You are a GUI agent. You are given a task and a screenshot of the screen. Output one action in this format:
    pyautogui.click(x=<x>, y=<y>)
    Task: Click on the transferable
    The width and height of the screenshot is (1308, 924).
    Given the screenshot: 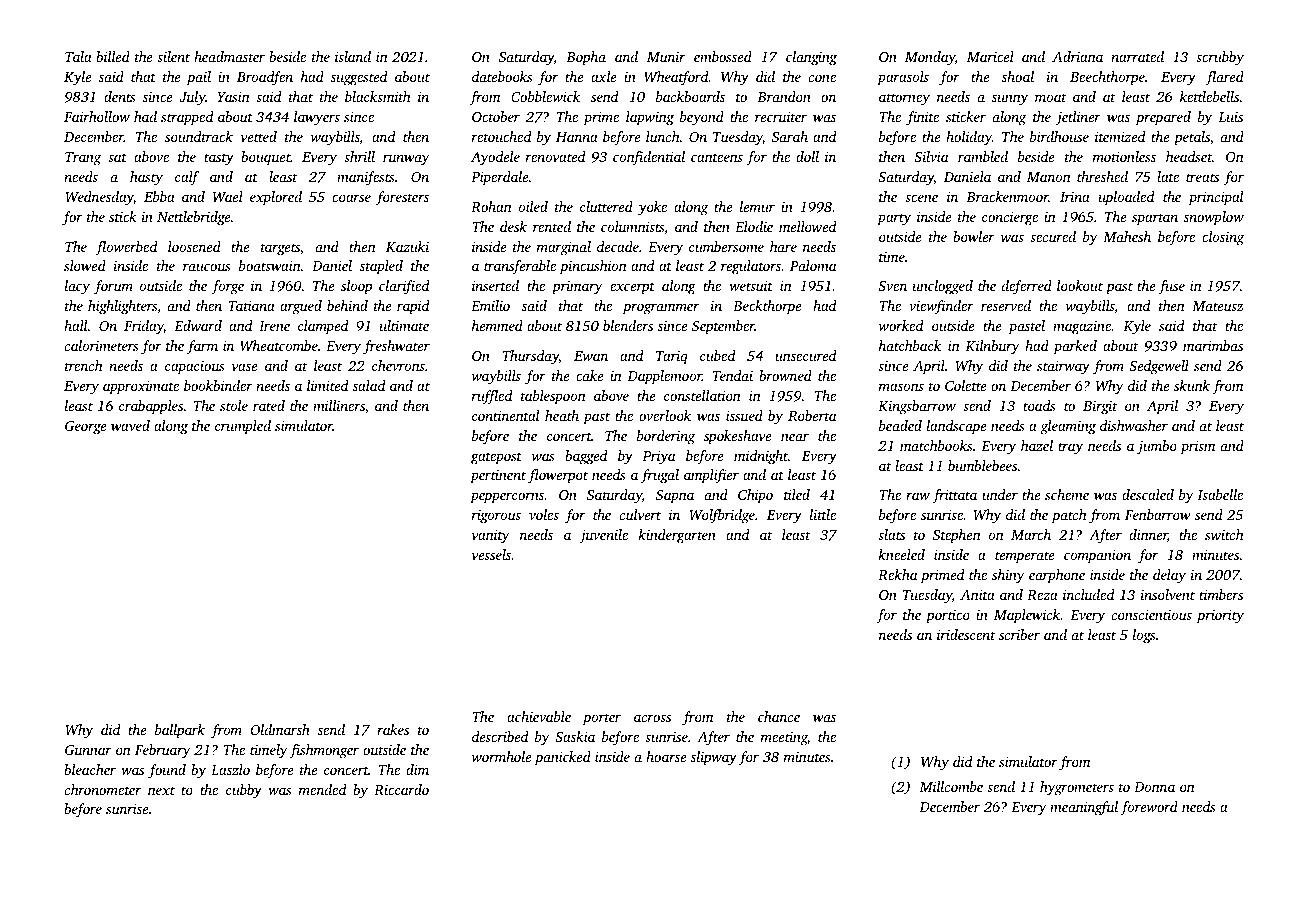 What is the action you would take?
    pyautogui.click(x=520, y=267)
